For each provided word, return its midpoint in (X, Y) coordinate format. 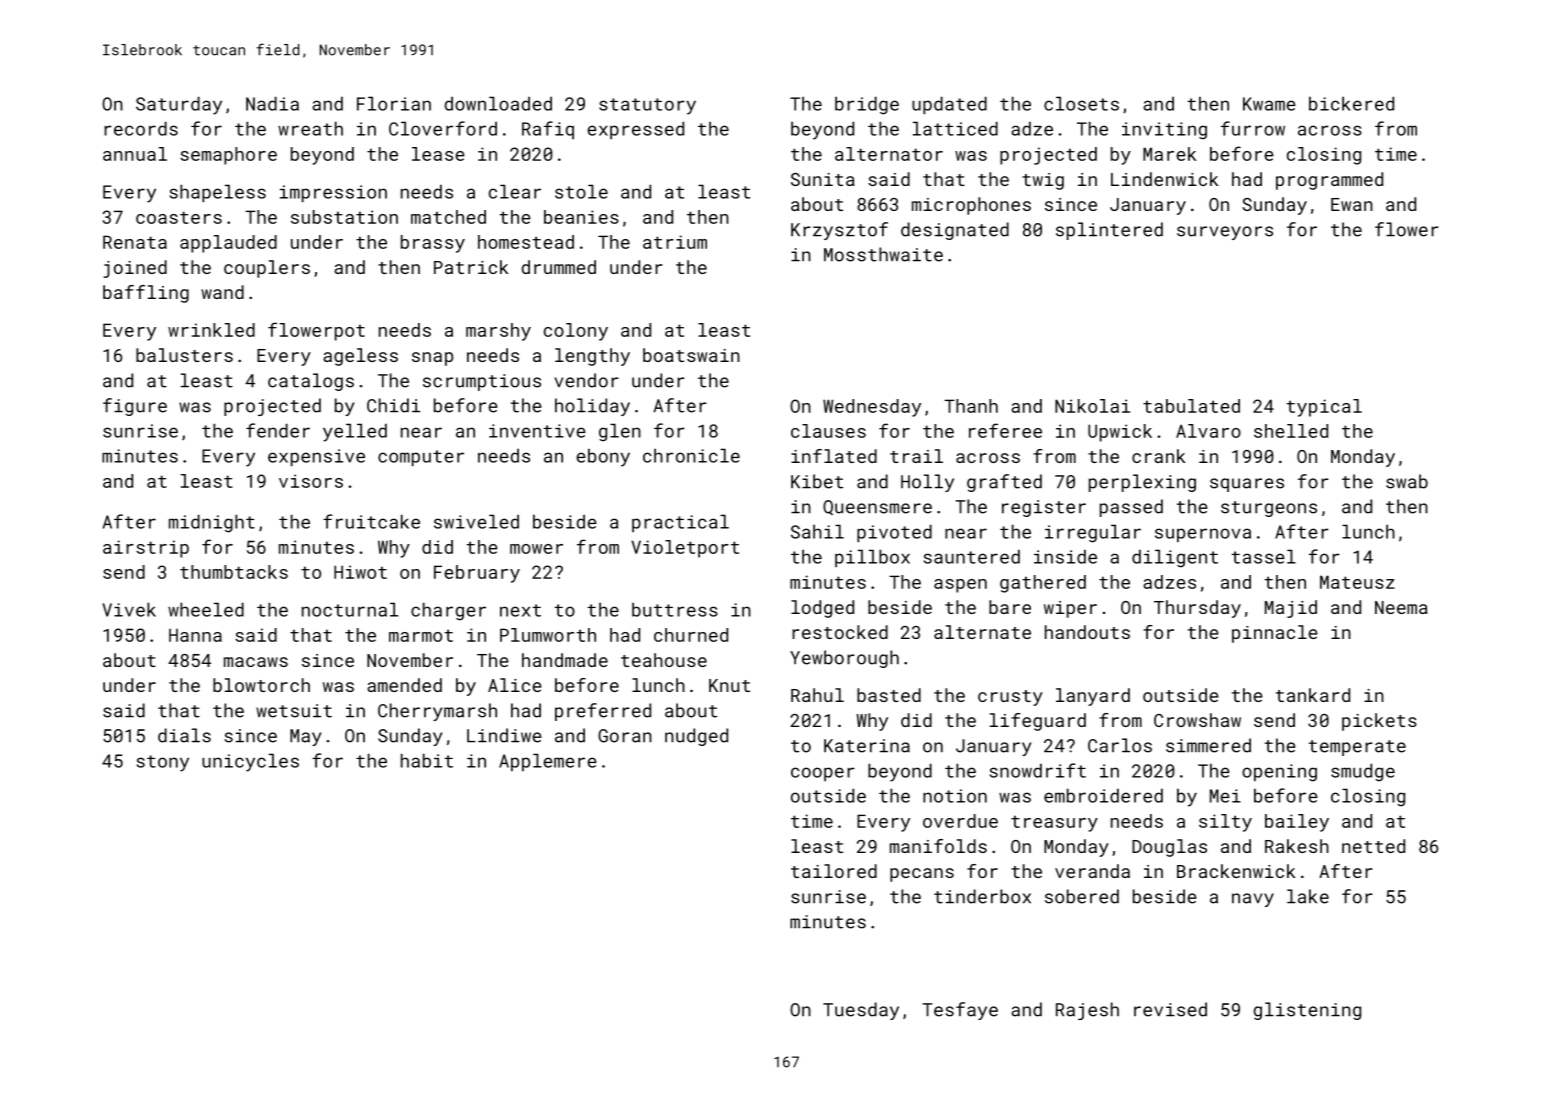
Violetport (685, 549)
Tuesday (861, 1011)
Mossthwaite (883, 254)
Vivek (129, 609)
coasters (179, 217)
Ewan (1352, 204)
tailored (834, 871)
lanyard (1093, 697)
